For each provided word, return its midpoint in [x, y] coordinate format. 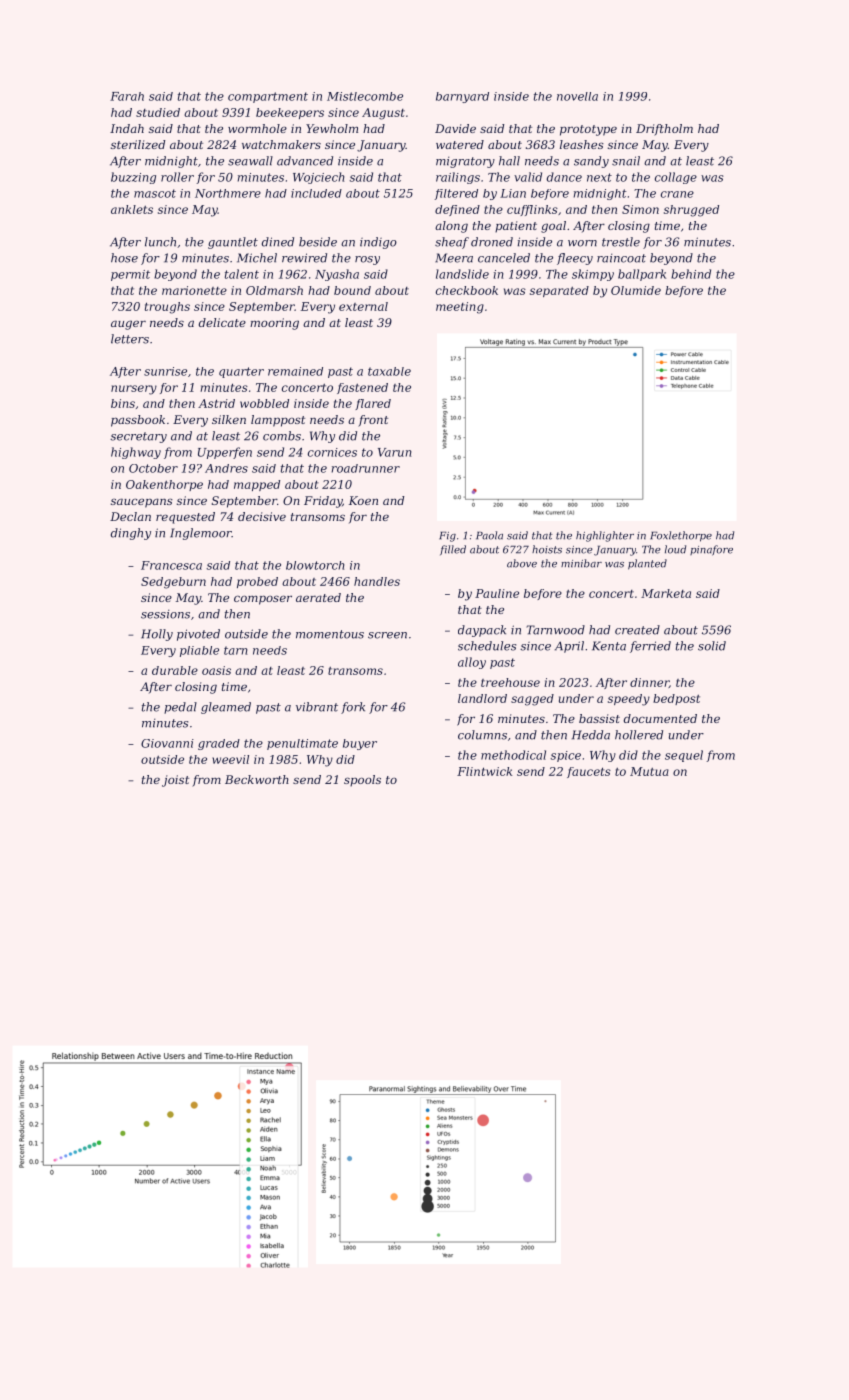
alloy [472, 663]
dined [278, 242]
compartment [268, 97]
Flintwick [485, 771]
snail [626, 161]
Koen [363, 500]
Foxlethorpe [681, 536]
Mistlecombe [365, 96]
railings [458, 178]
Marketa [666, 593]
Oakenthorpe [164, 485]
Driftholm [664, 130]
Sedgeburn [173, 583]
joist [175, 781]
